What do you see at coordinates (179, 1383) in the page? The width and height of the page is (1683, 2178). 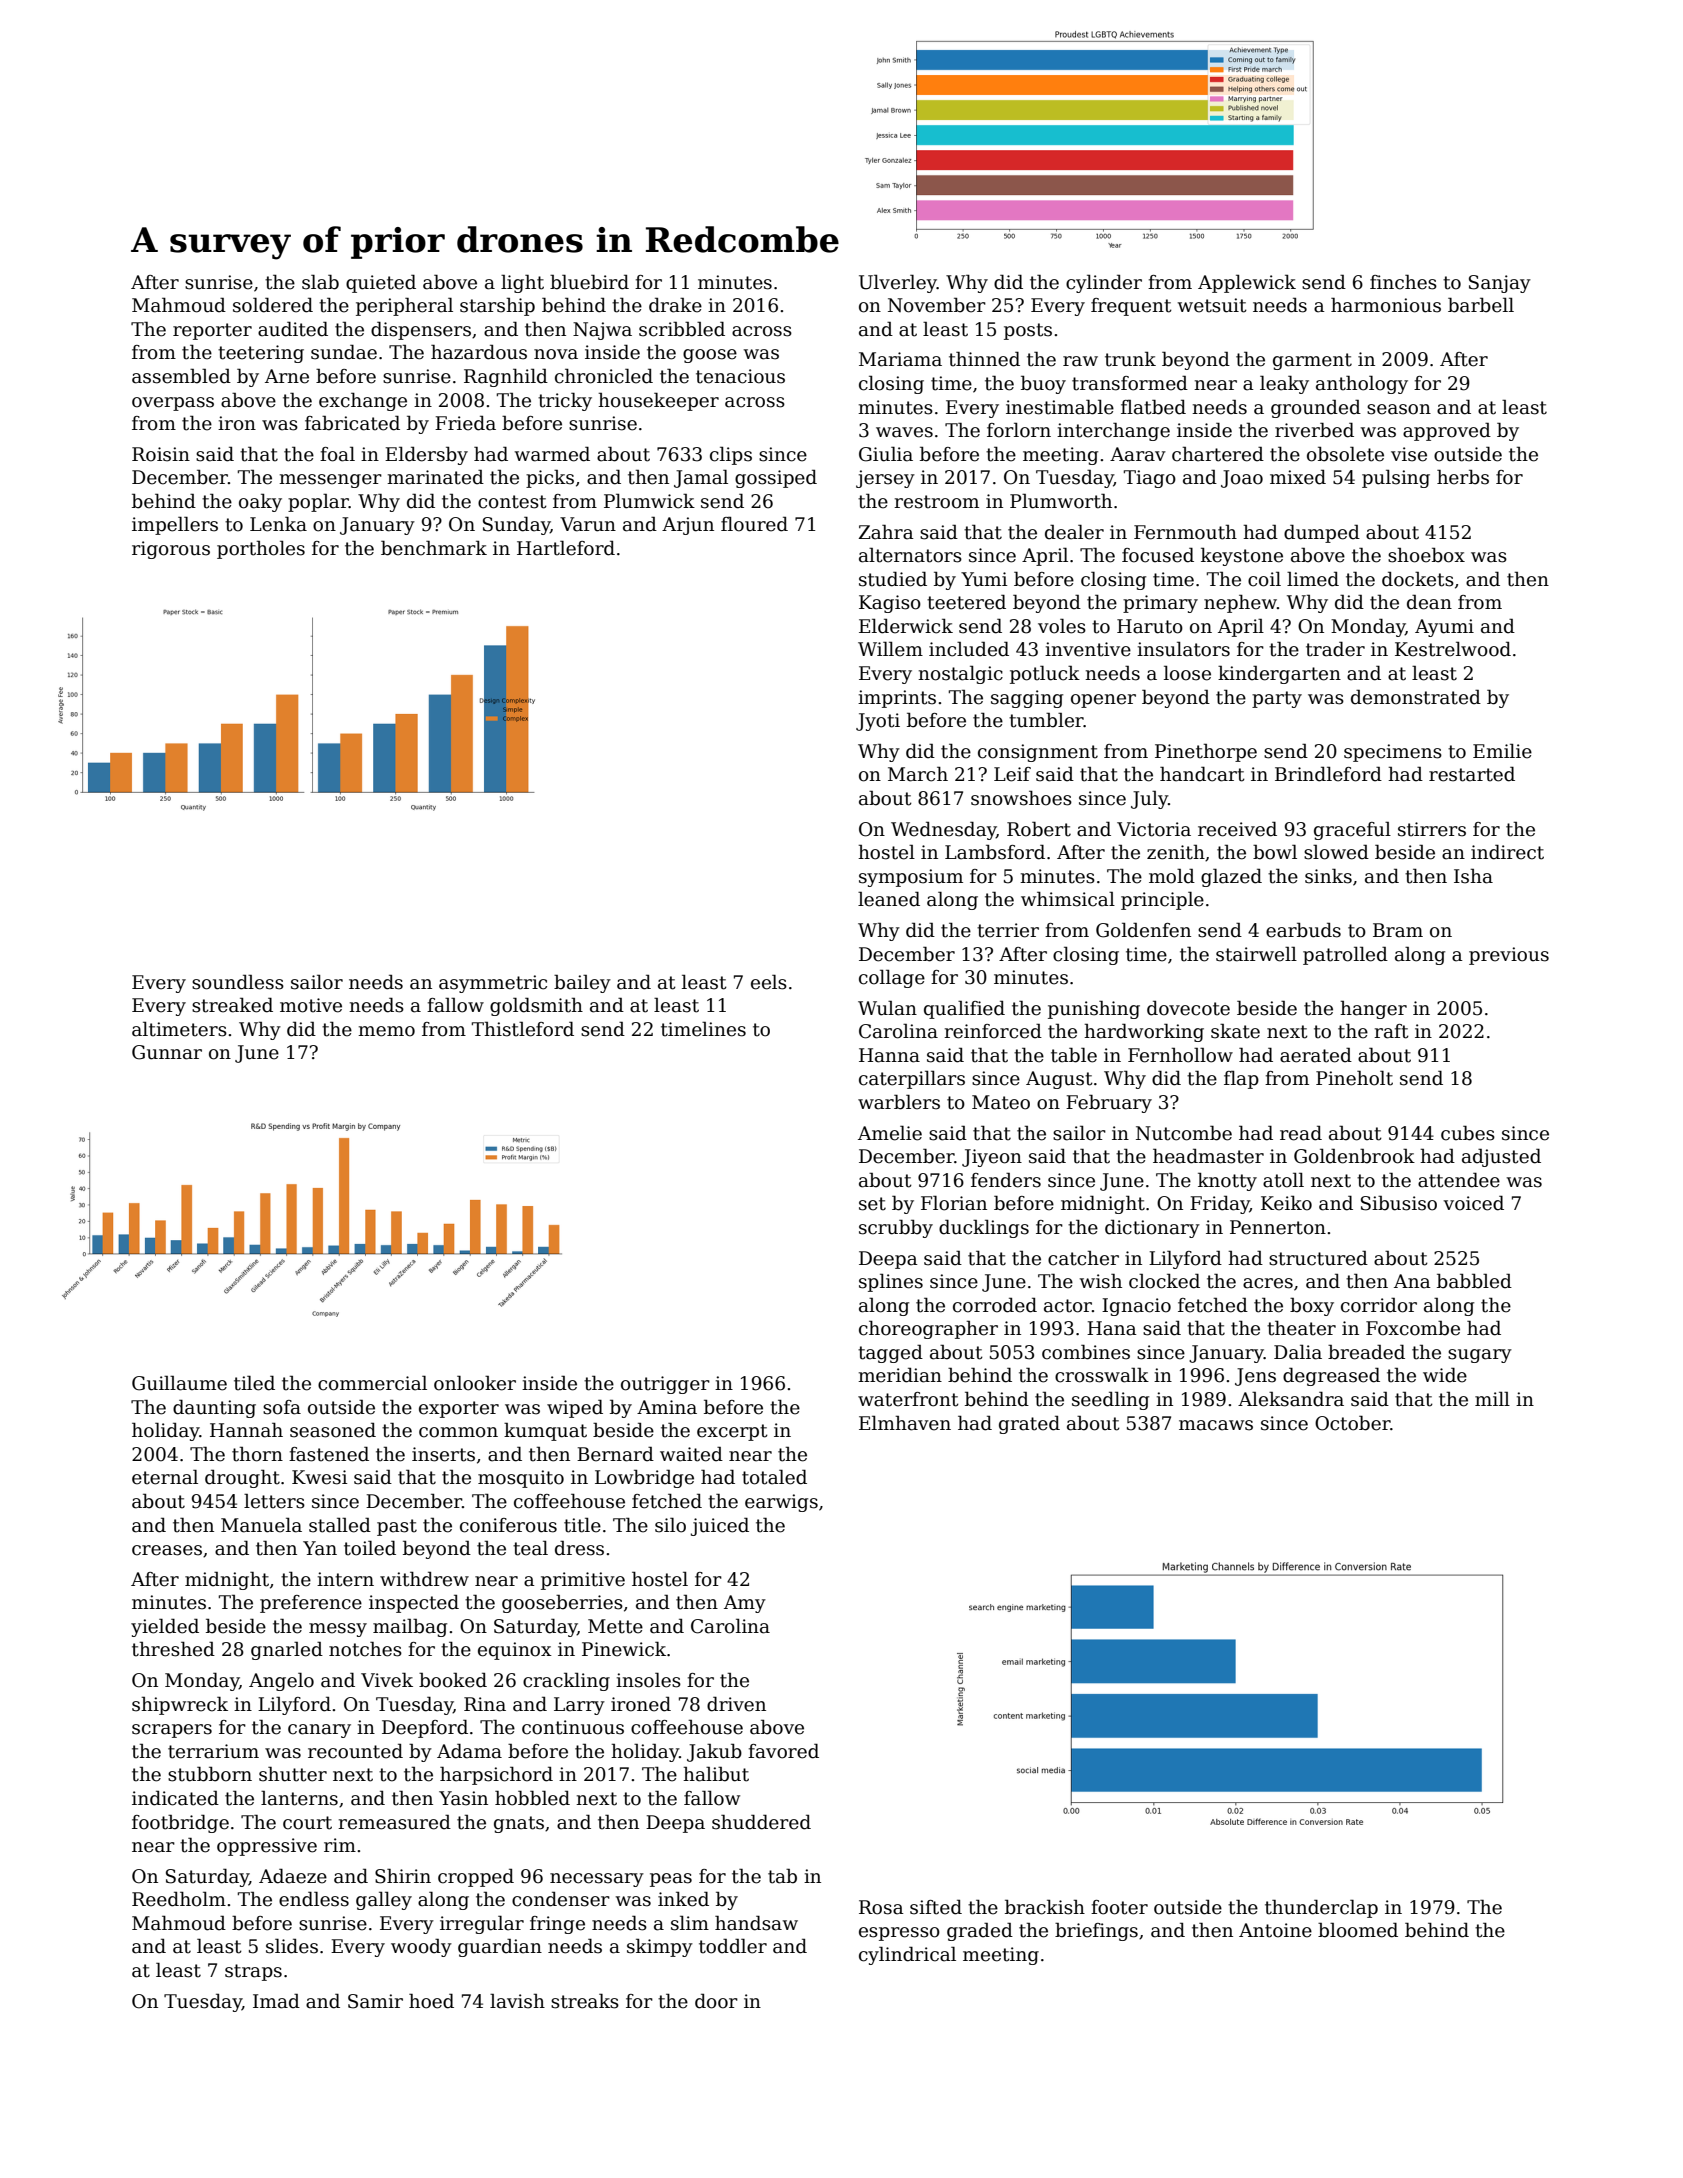 I see `Guillaume` at bounding box center [179, 1383].
